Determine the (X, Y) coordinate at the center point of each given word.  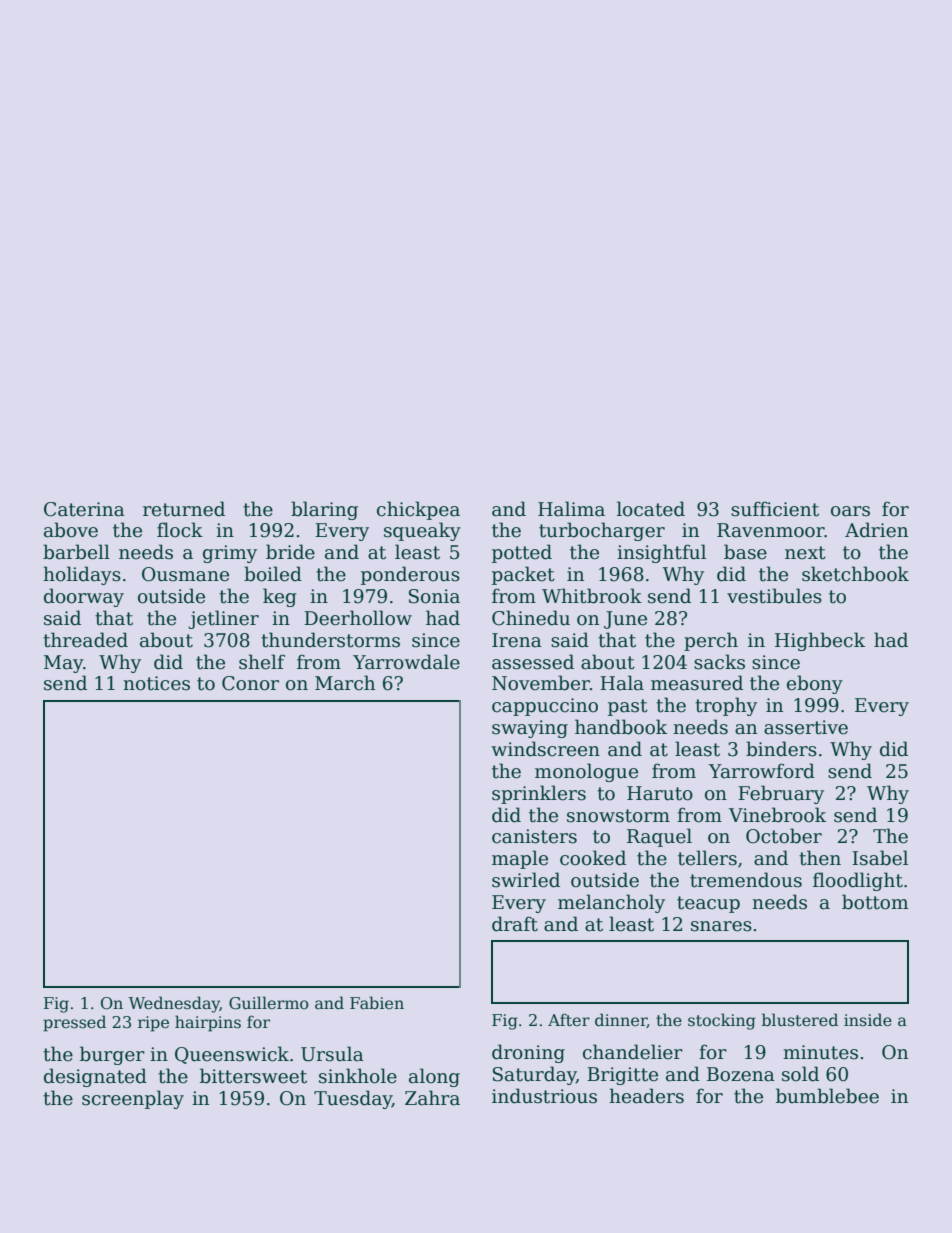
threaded (85, 640)
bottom (875, 902)
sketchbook (855, 574)
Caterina (84, 509)
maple (520, 859)
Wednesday (174, 1004)
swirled (526, 880)
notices (156, 683)
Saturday (534, 1075)
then (820, 858)
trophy (726, 706)
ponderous (410, 575)
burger (112, 1055)
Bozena (741, 1074)
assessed (533, 662)
